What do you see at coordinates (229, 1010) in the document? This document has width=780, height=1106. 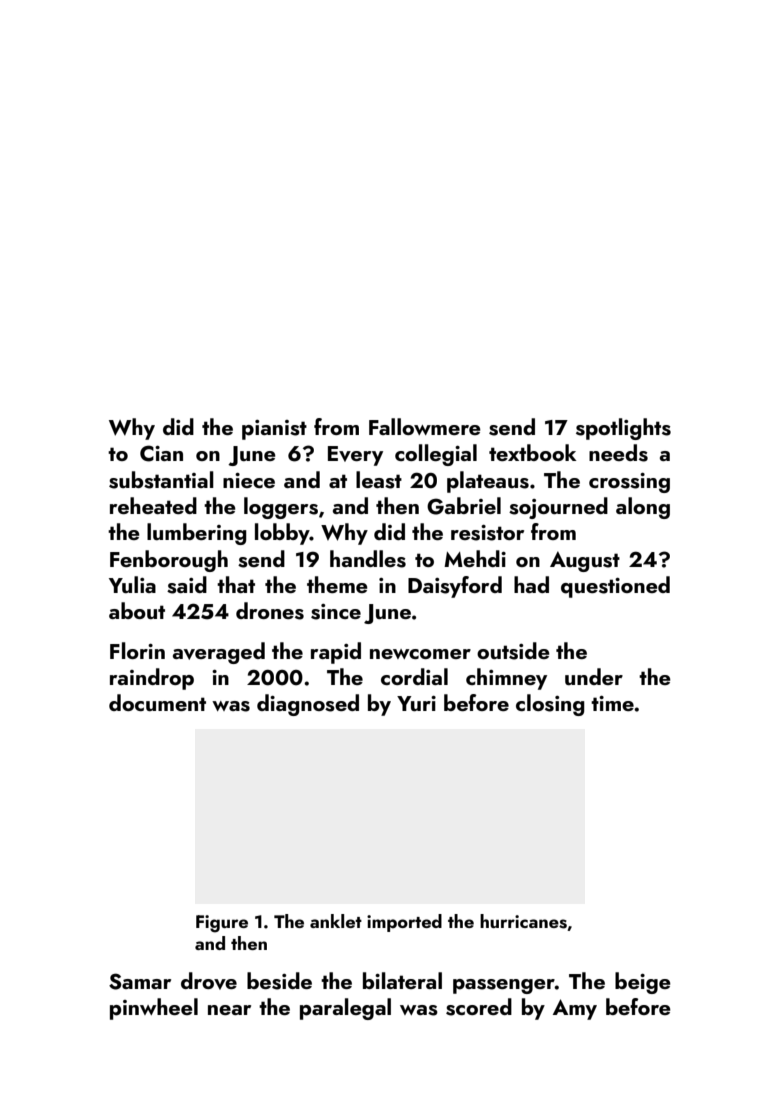 I see `near` at bounding box center [229, 1010].
